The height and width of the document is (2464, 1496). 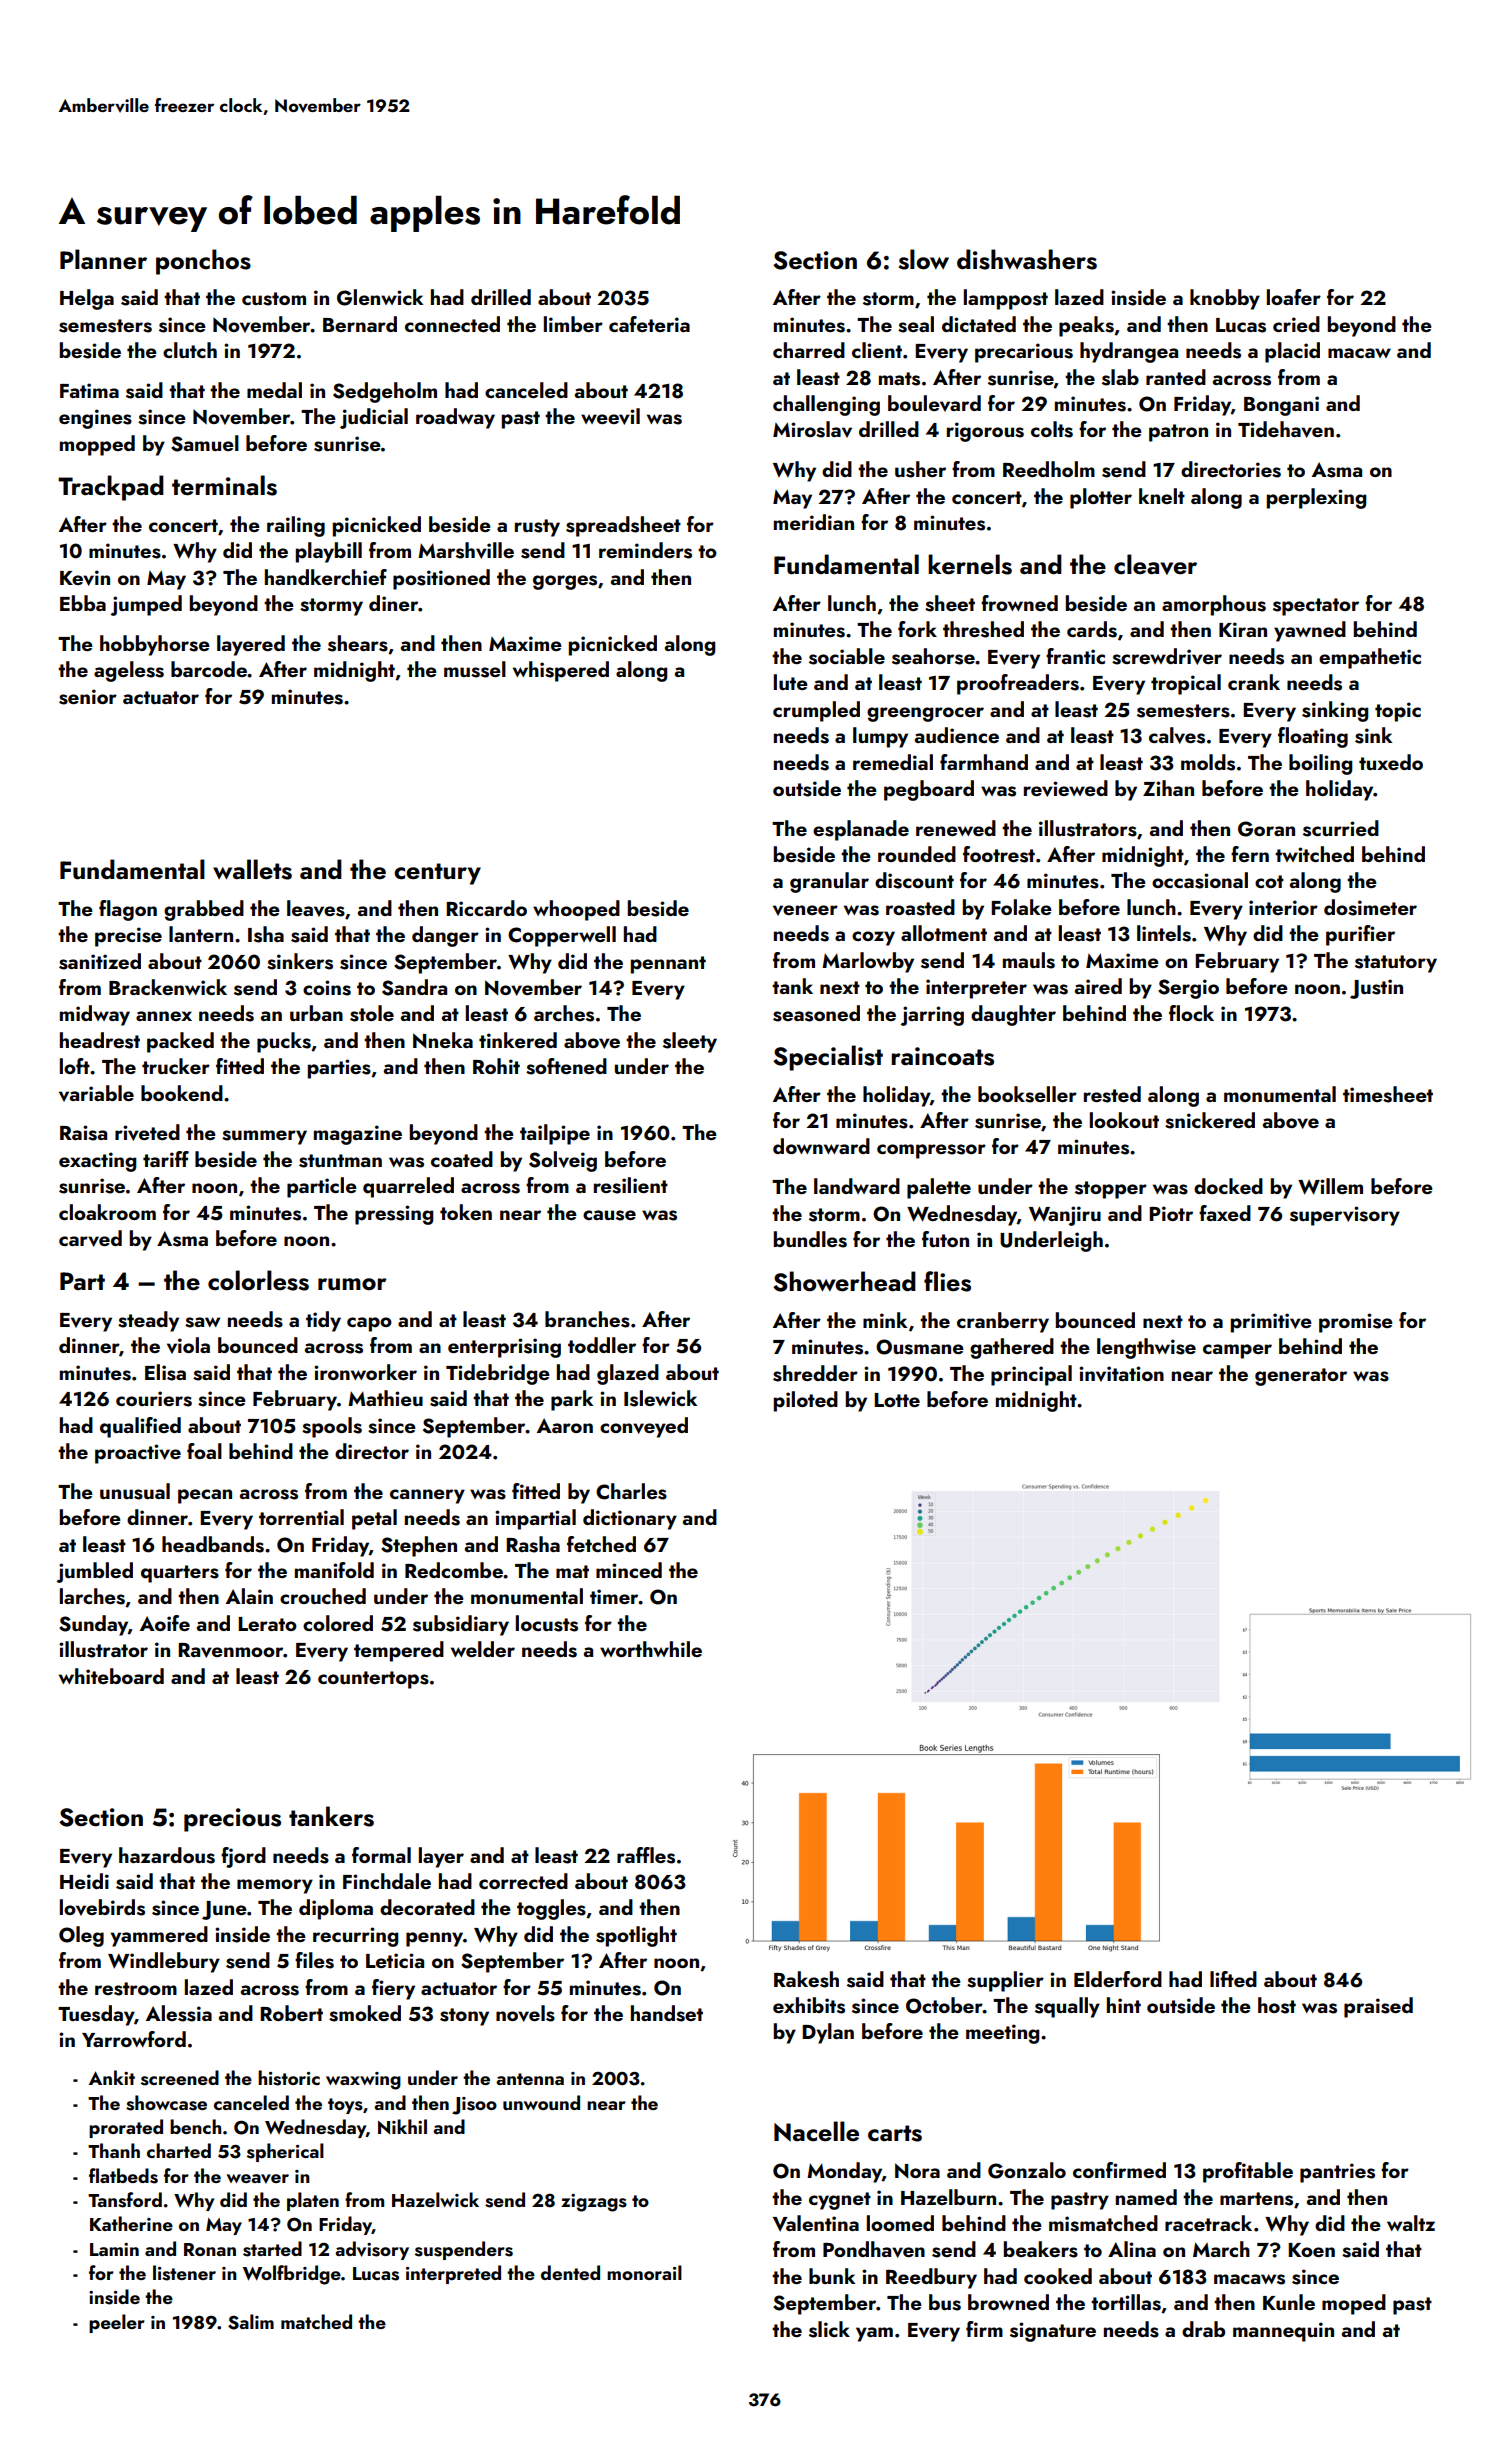 I want to click on ageless, so click(x=129, y=671).
